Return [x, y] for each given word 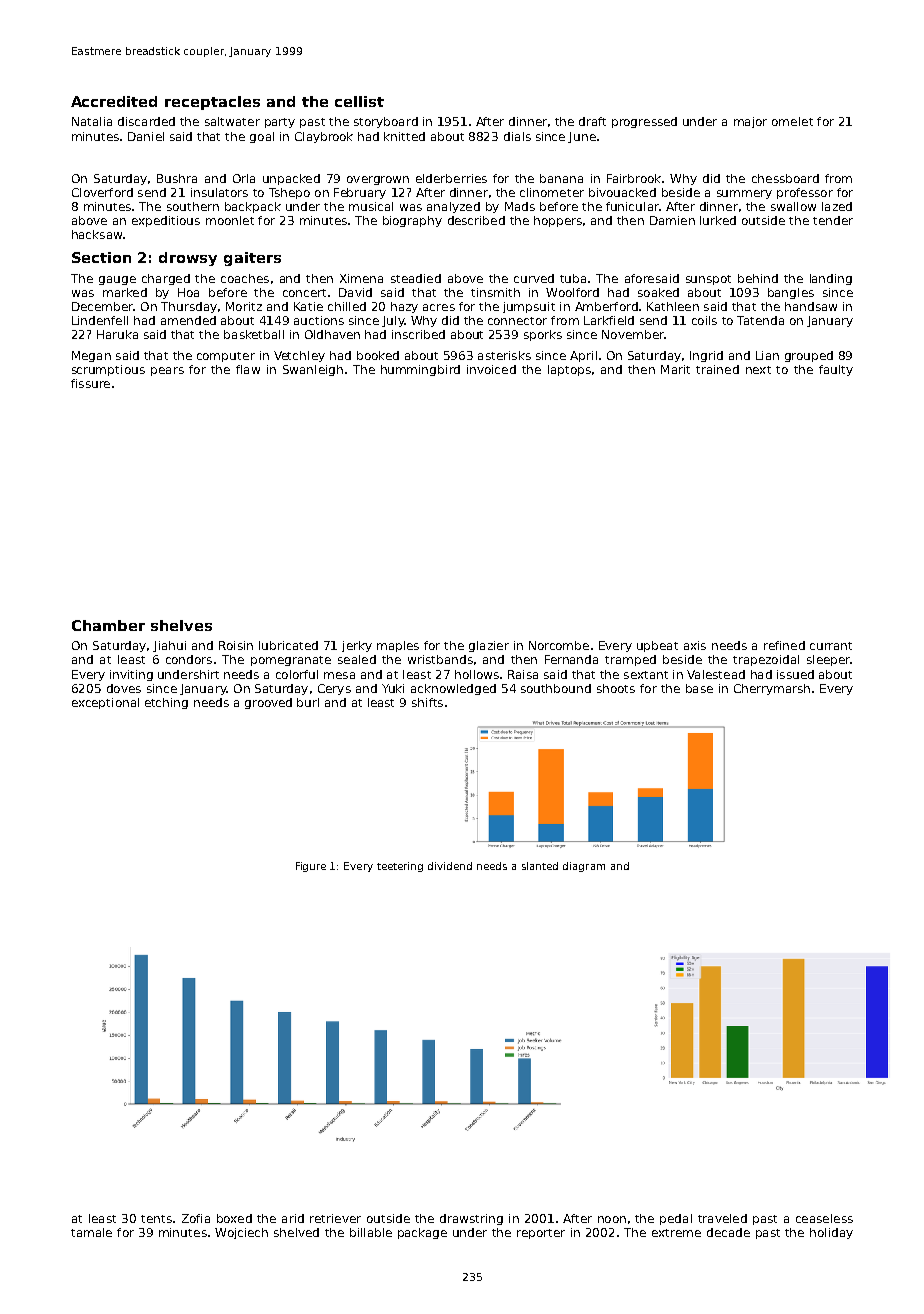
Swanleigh [313, 370]
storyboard [386, 122]
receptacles [212, 103]
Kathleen [673, 306]
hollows [477, 674]
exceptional [105, 703]
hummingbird [420, 370]
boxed [234, 1218]
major [750, 122]
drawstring [471, 1219]
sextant [646, 675]
